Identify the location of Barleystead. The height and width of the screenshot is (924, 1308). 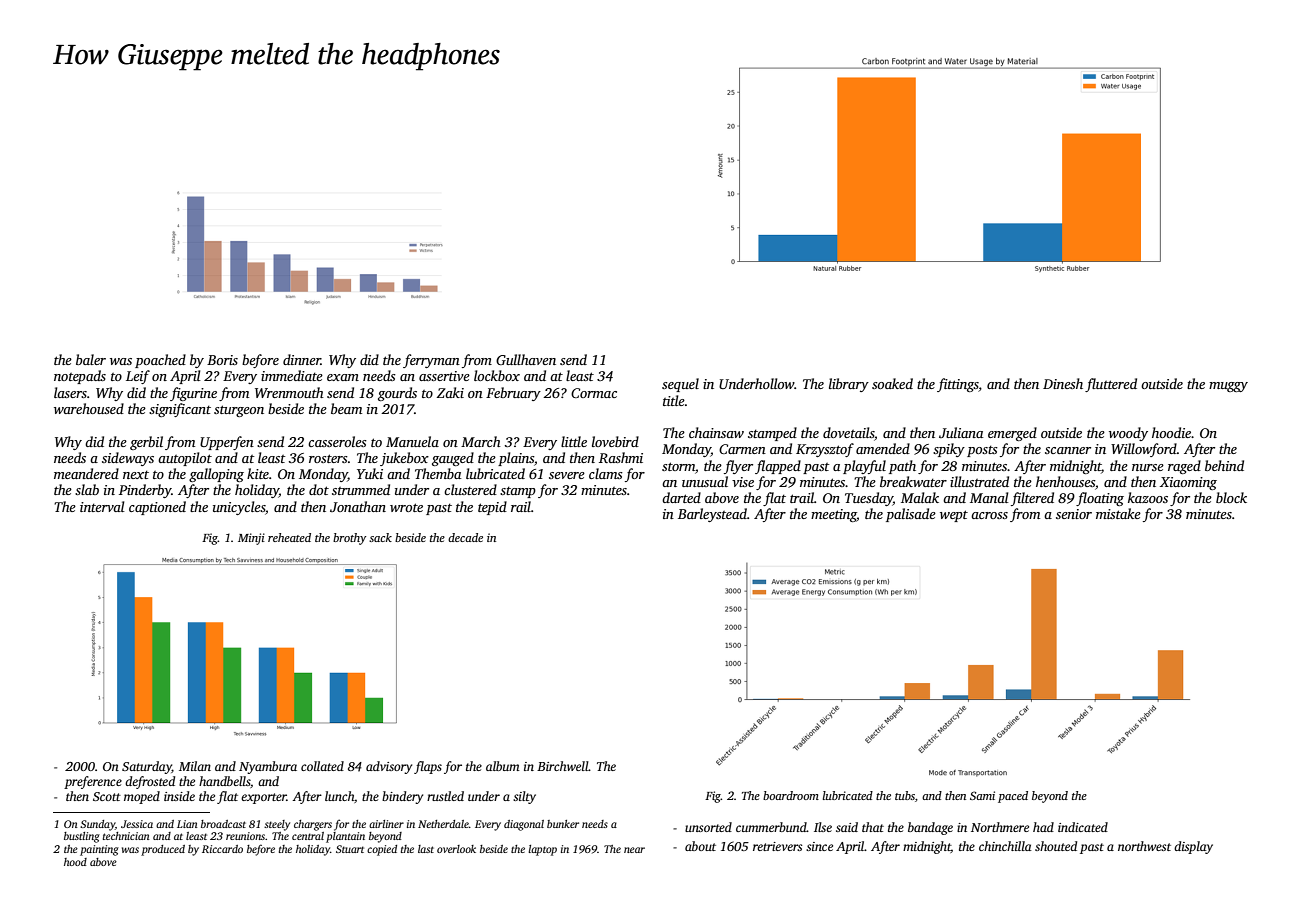
(712, 515).
